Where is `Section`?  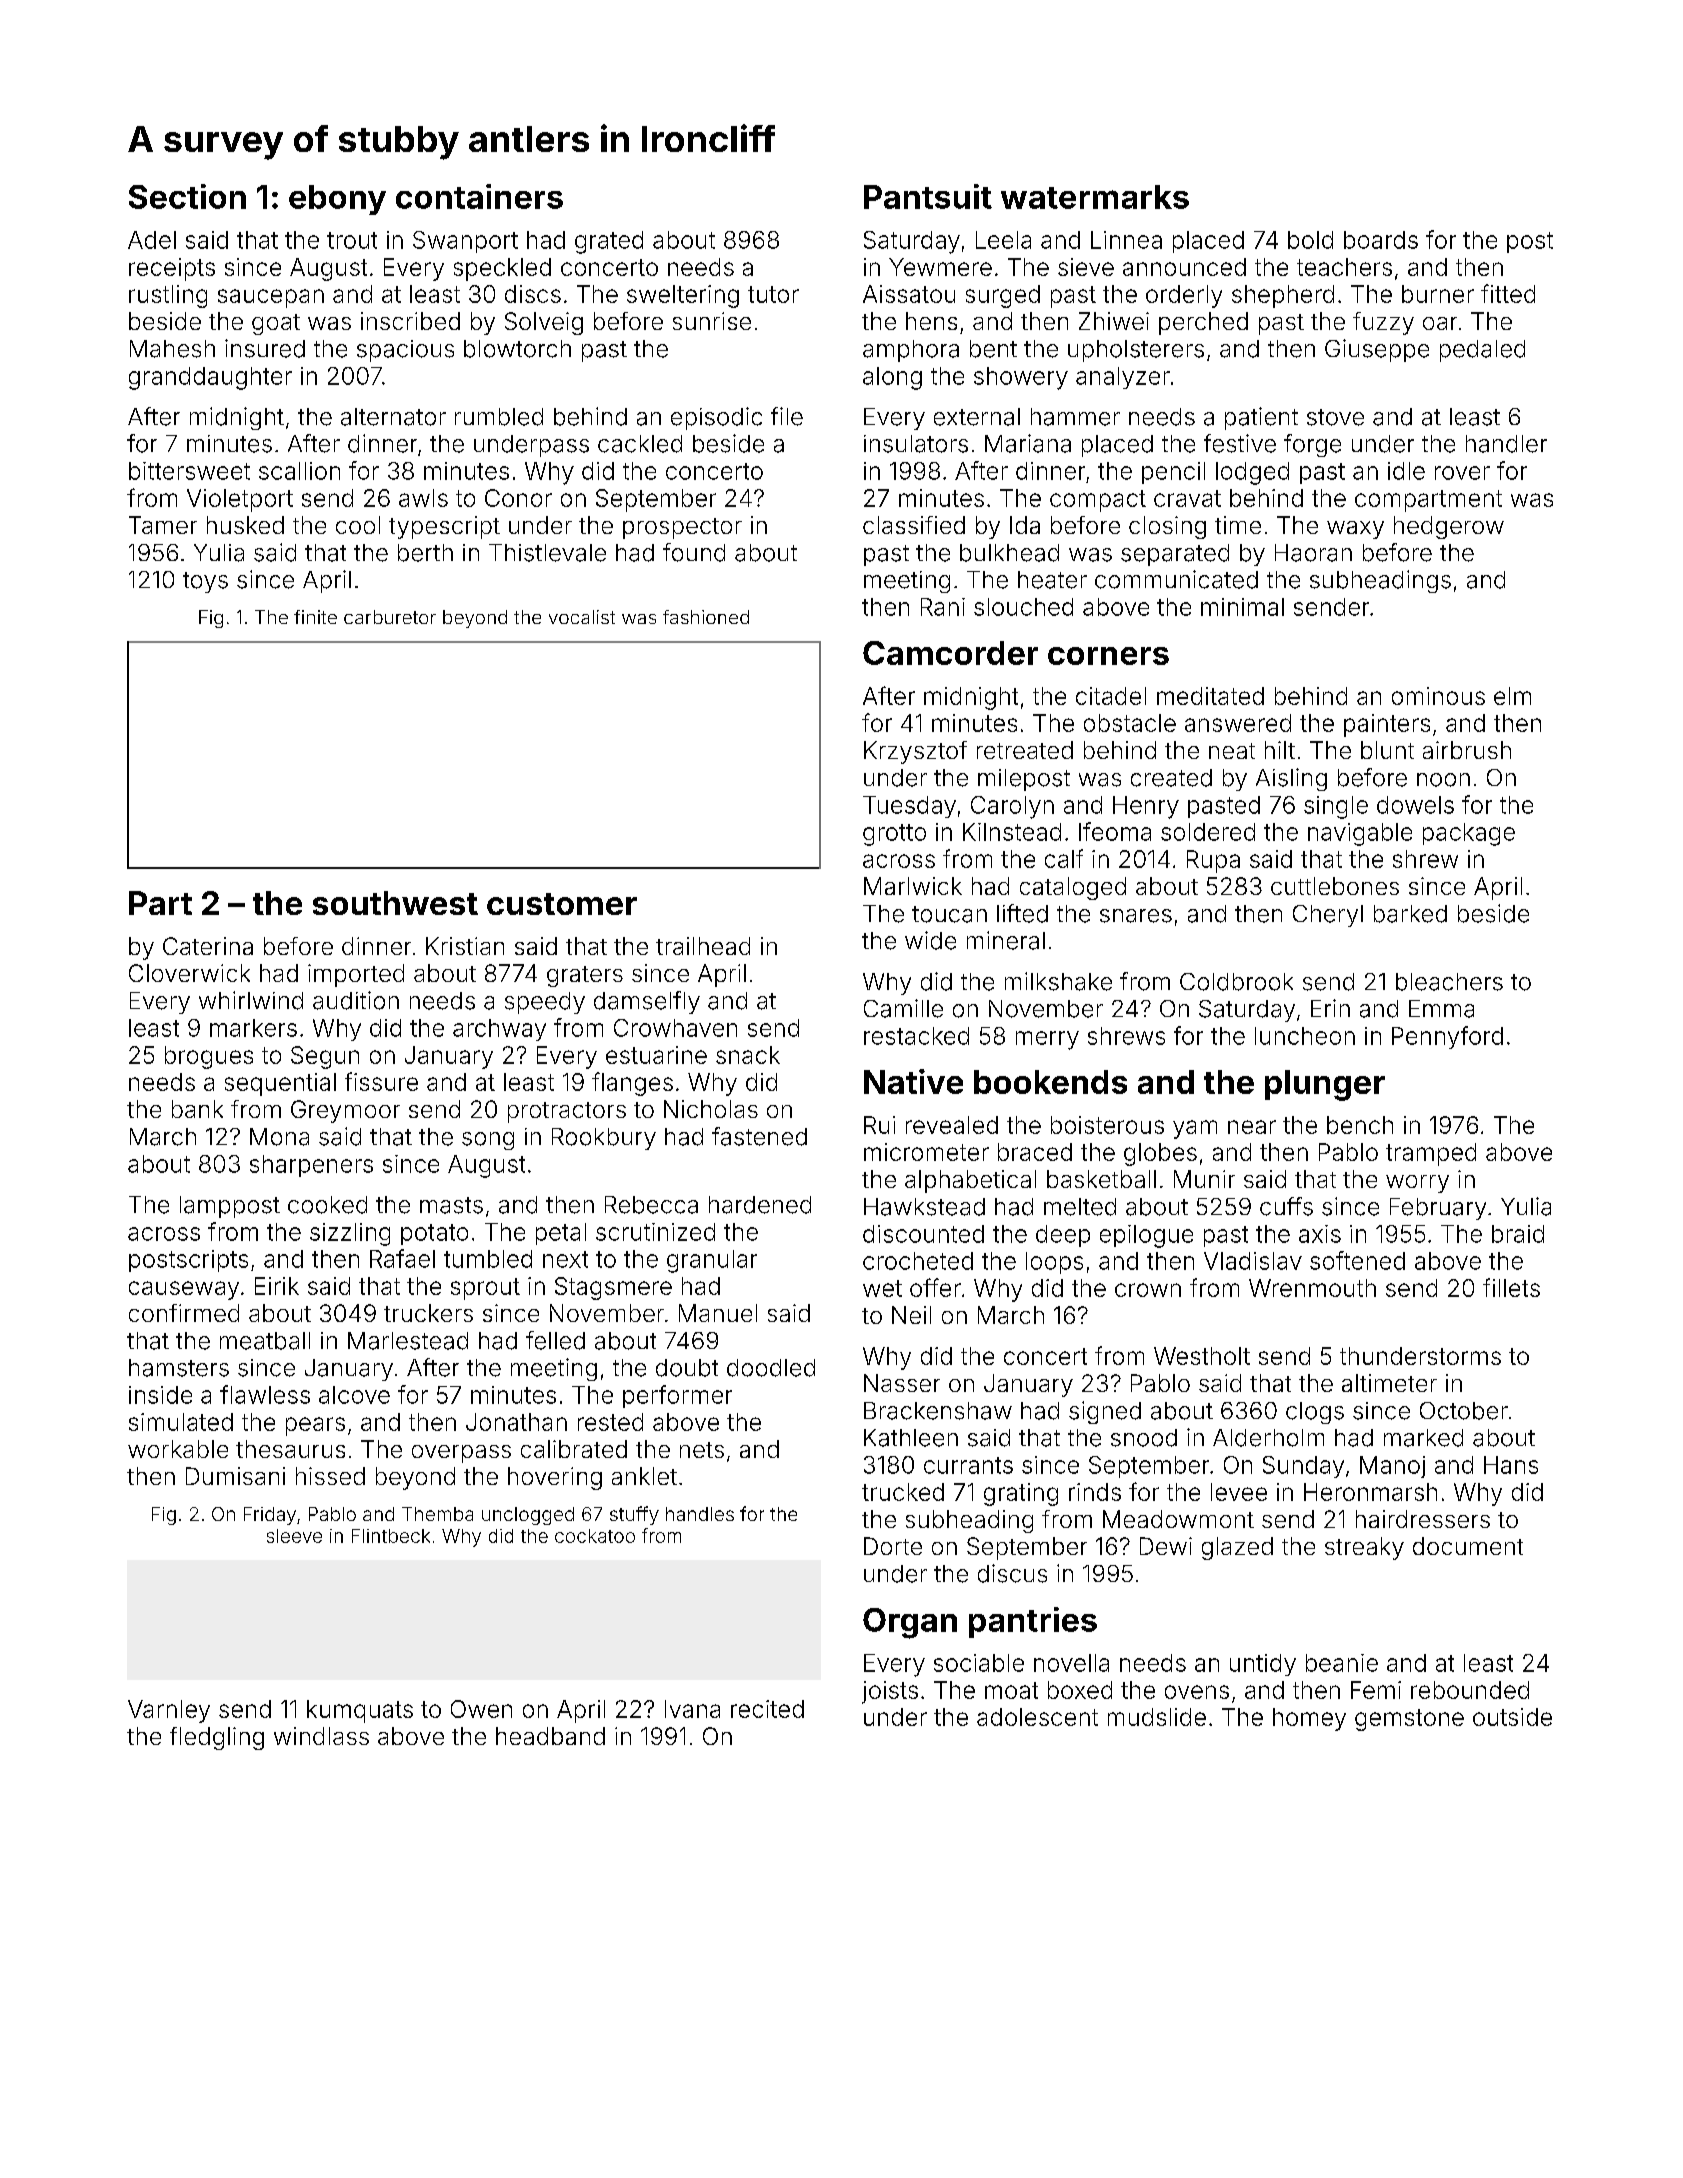
Section is located at coordinates (187, 196).
